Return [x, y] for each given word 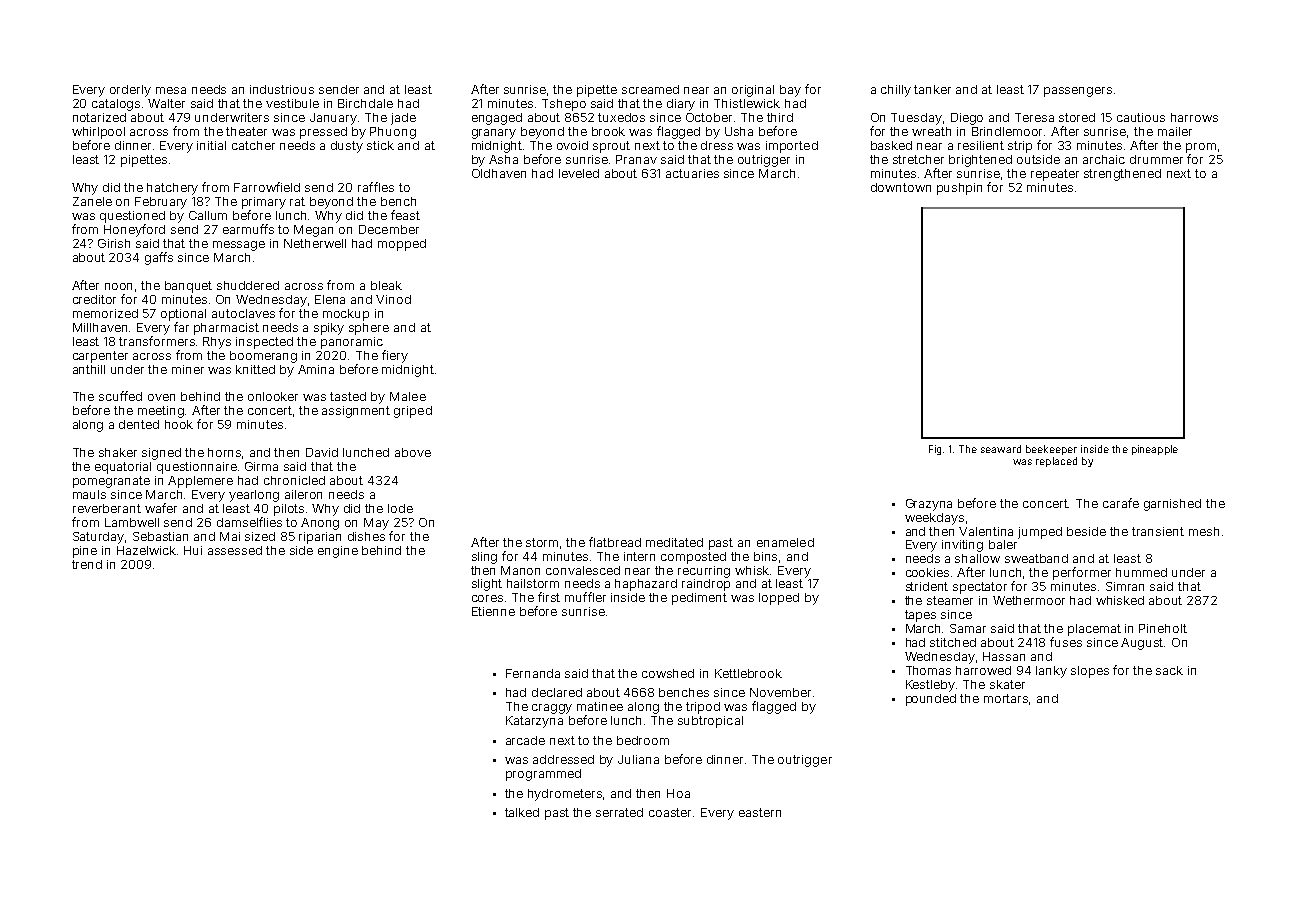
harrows [1194, 117]
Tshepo [564, 105]
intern [639, 556]
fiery [395, 356]
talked [522, 812]
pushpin [959, 189]
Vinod [393, 299]
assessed [235, 550]
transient [1158, 531]
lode [400, 508]
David [322, 452]
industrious [282, 89]
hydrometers [566, 795]
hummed [1141, 572]
